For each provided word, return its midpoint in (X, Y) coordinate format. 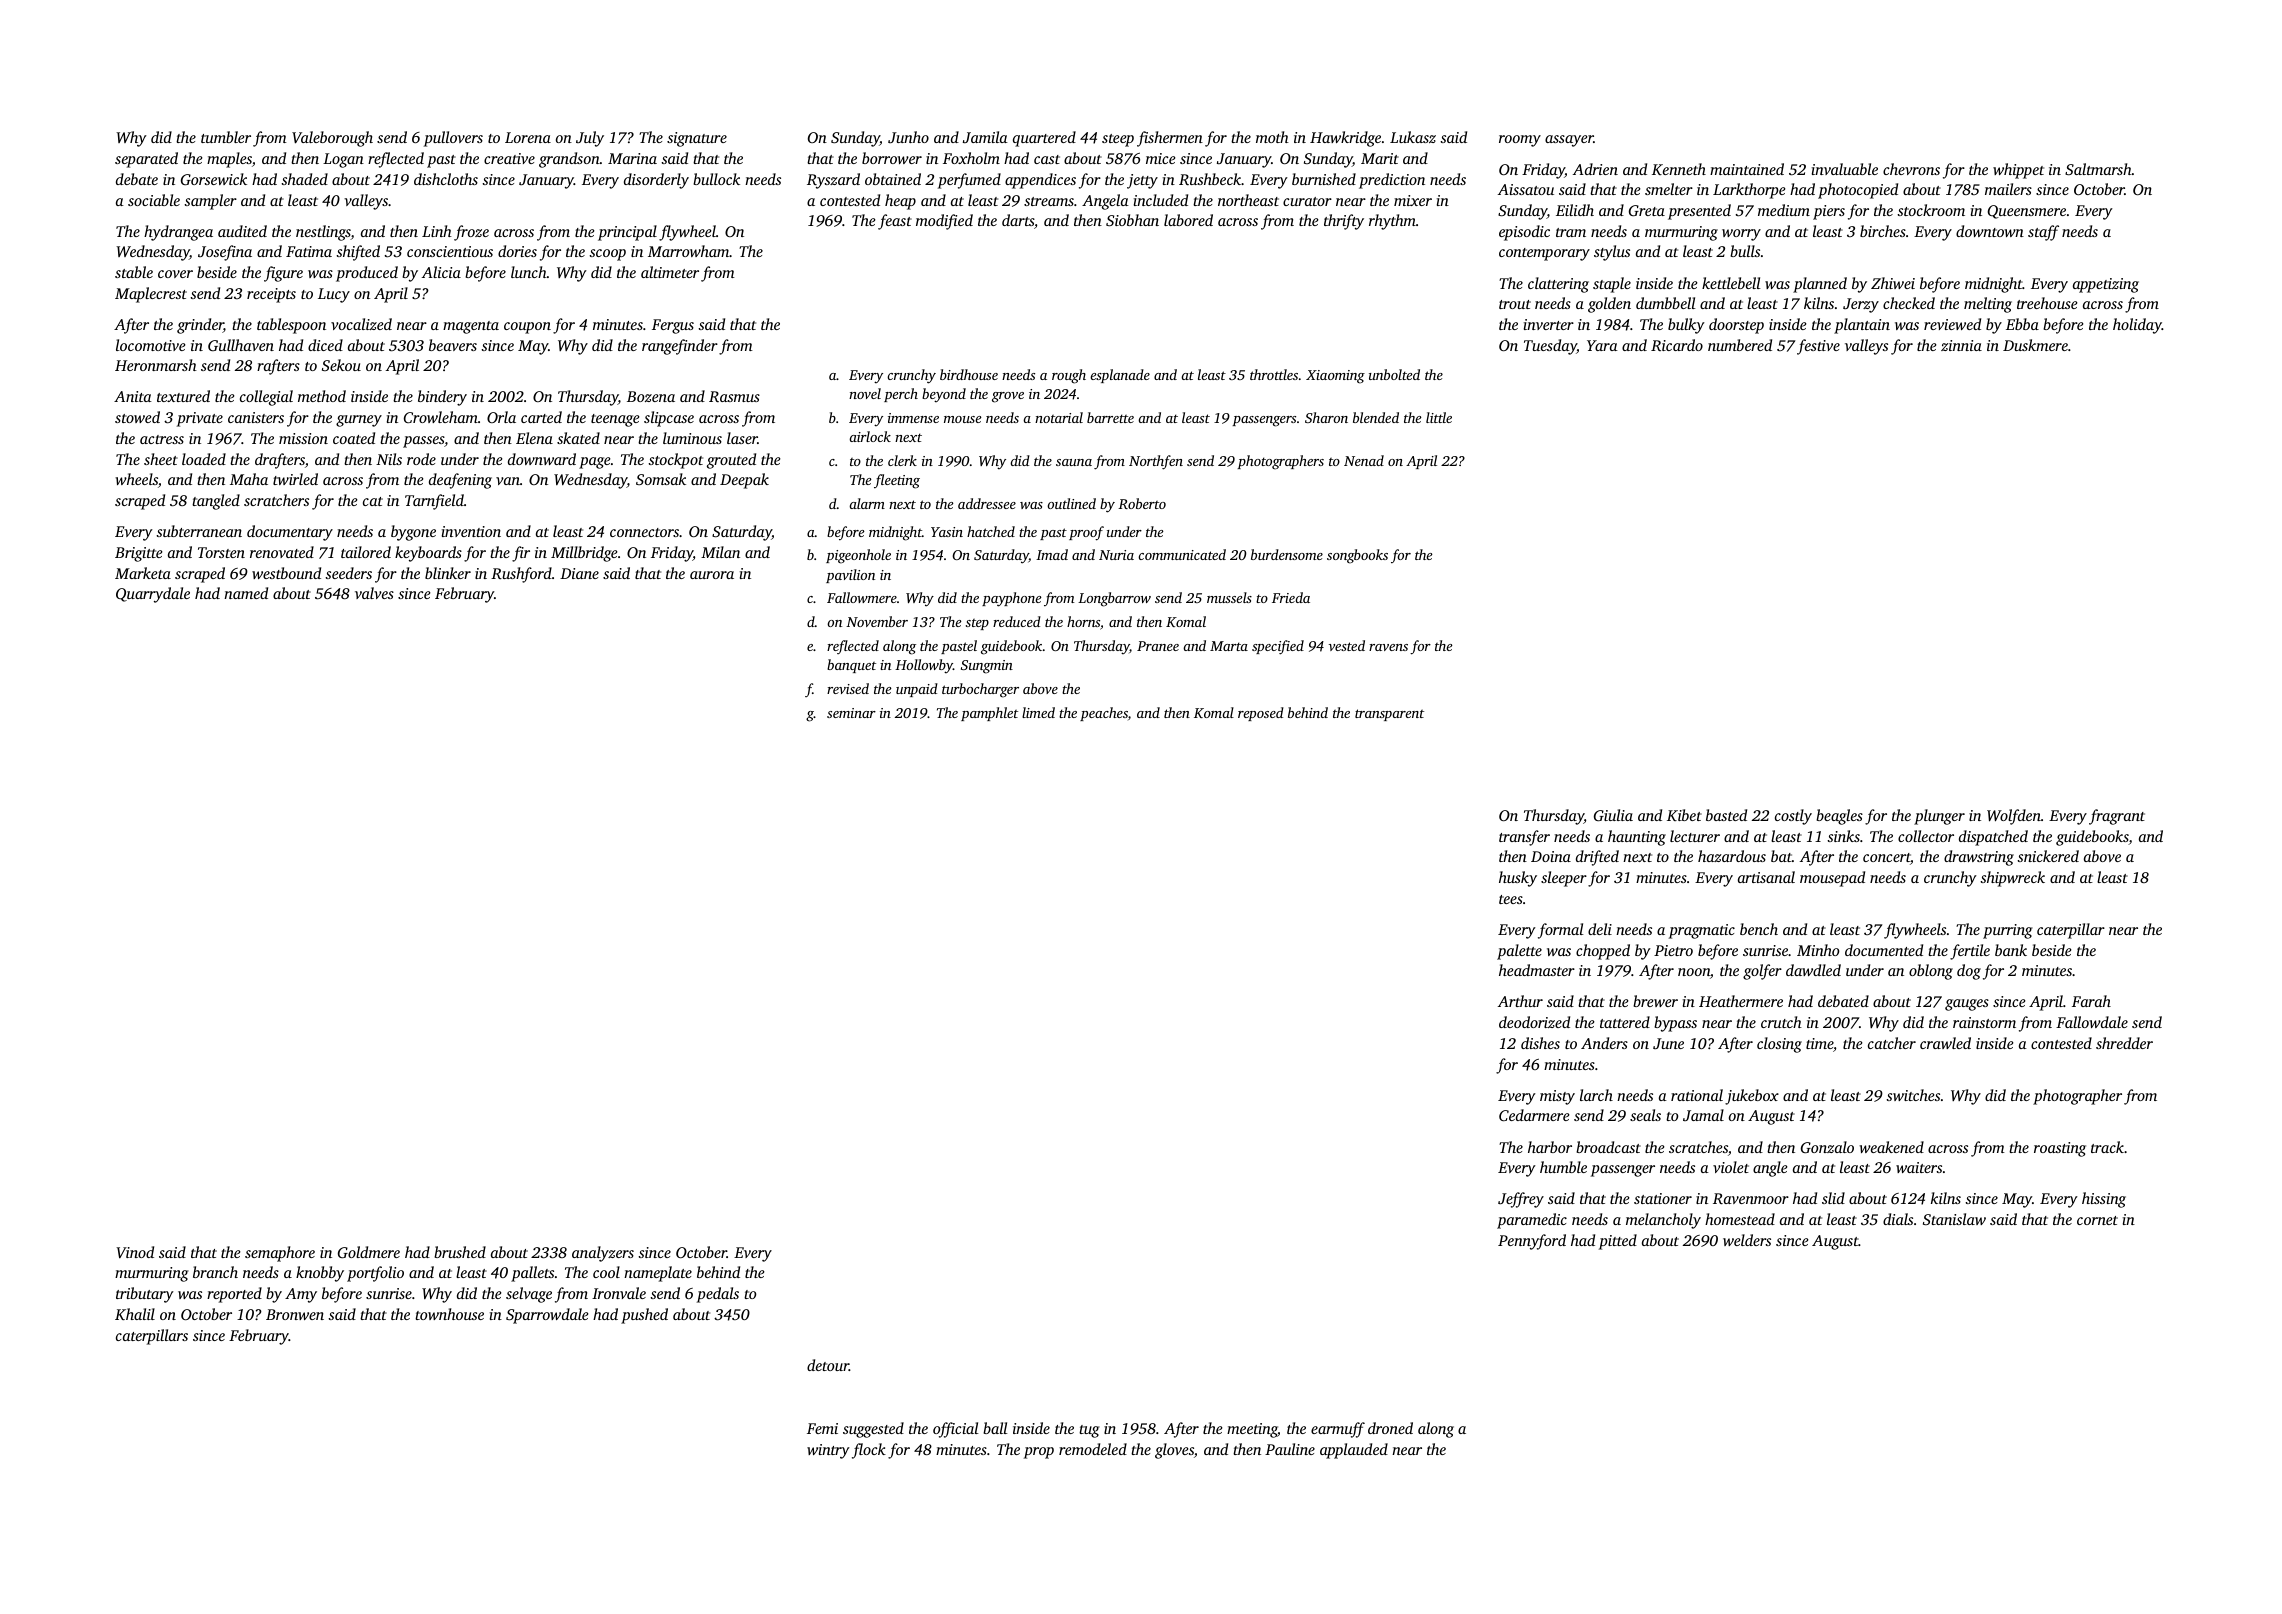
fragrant (2117, 817)
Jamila (985, 137)
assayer (1569, 141)
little (1439, 417)
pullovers (453, 139)
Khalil (135, 1314)
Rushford (521, 575)
